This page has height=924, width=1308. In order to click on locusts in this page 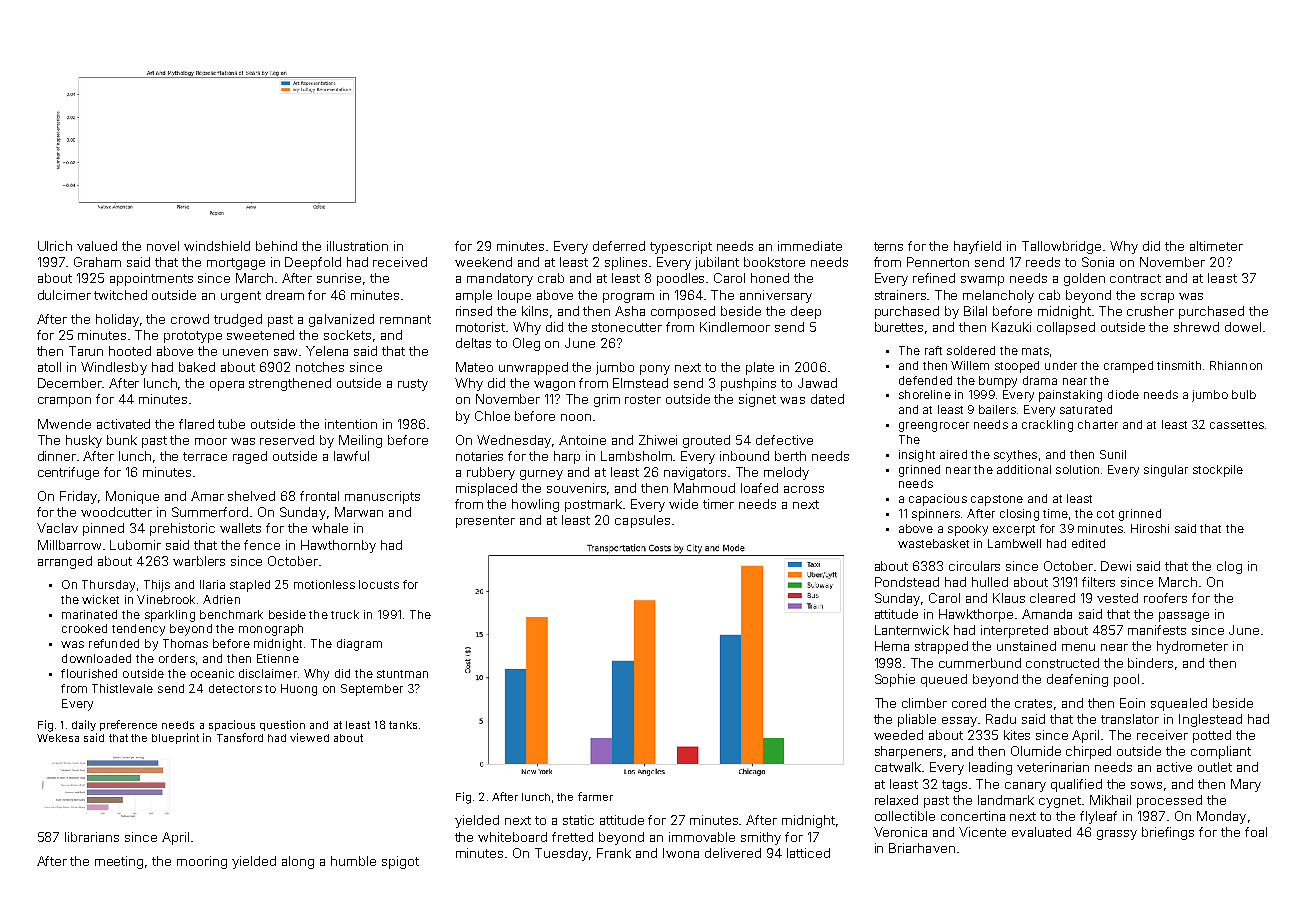, I will do `click(379, 584)`.
